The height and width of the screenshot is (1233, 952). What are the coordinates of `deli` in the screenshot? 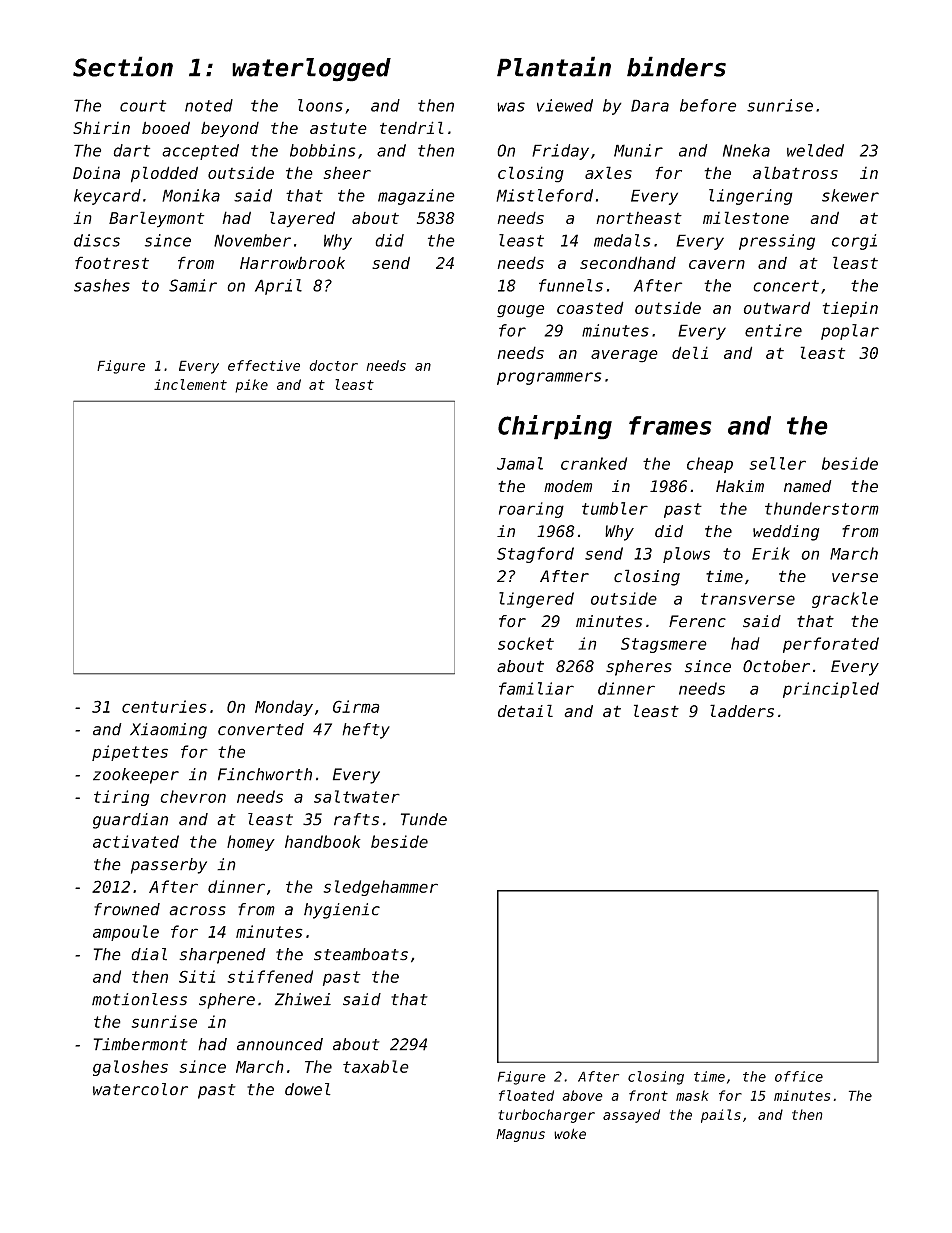 It's located at (690, 352).
